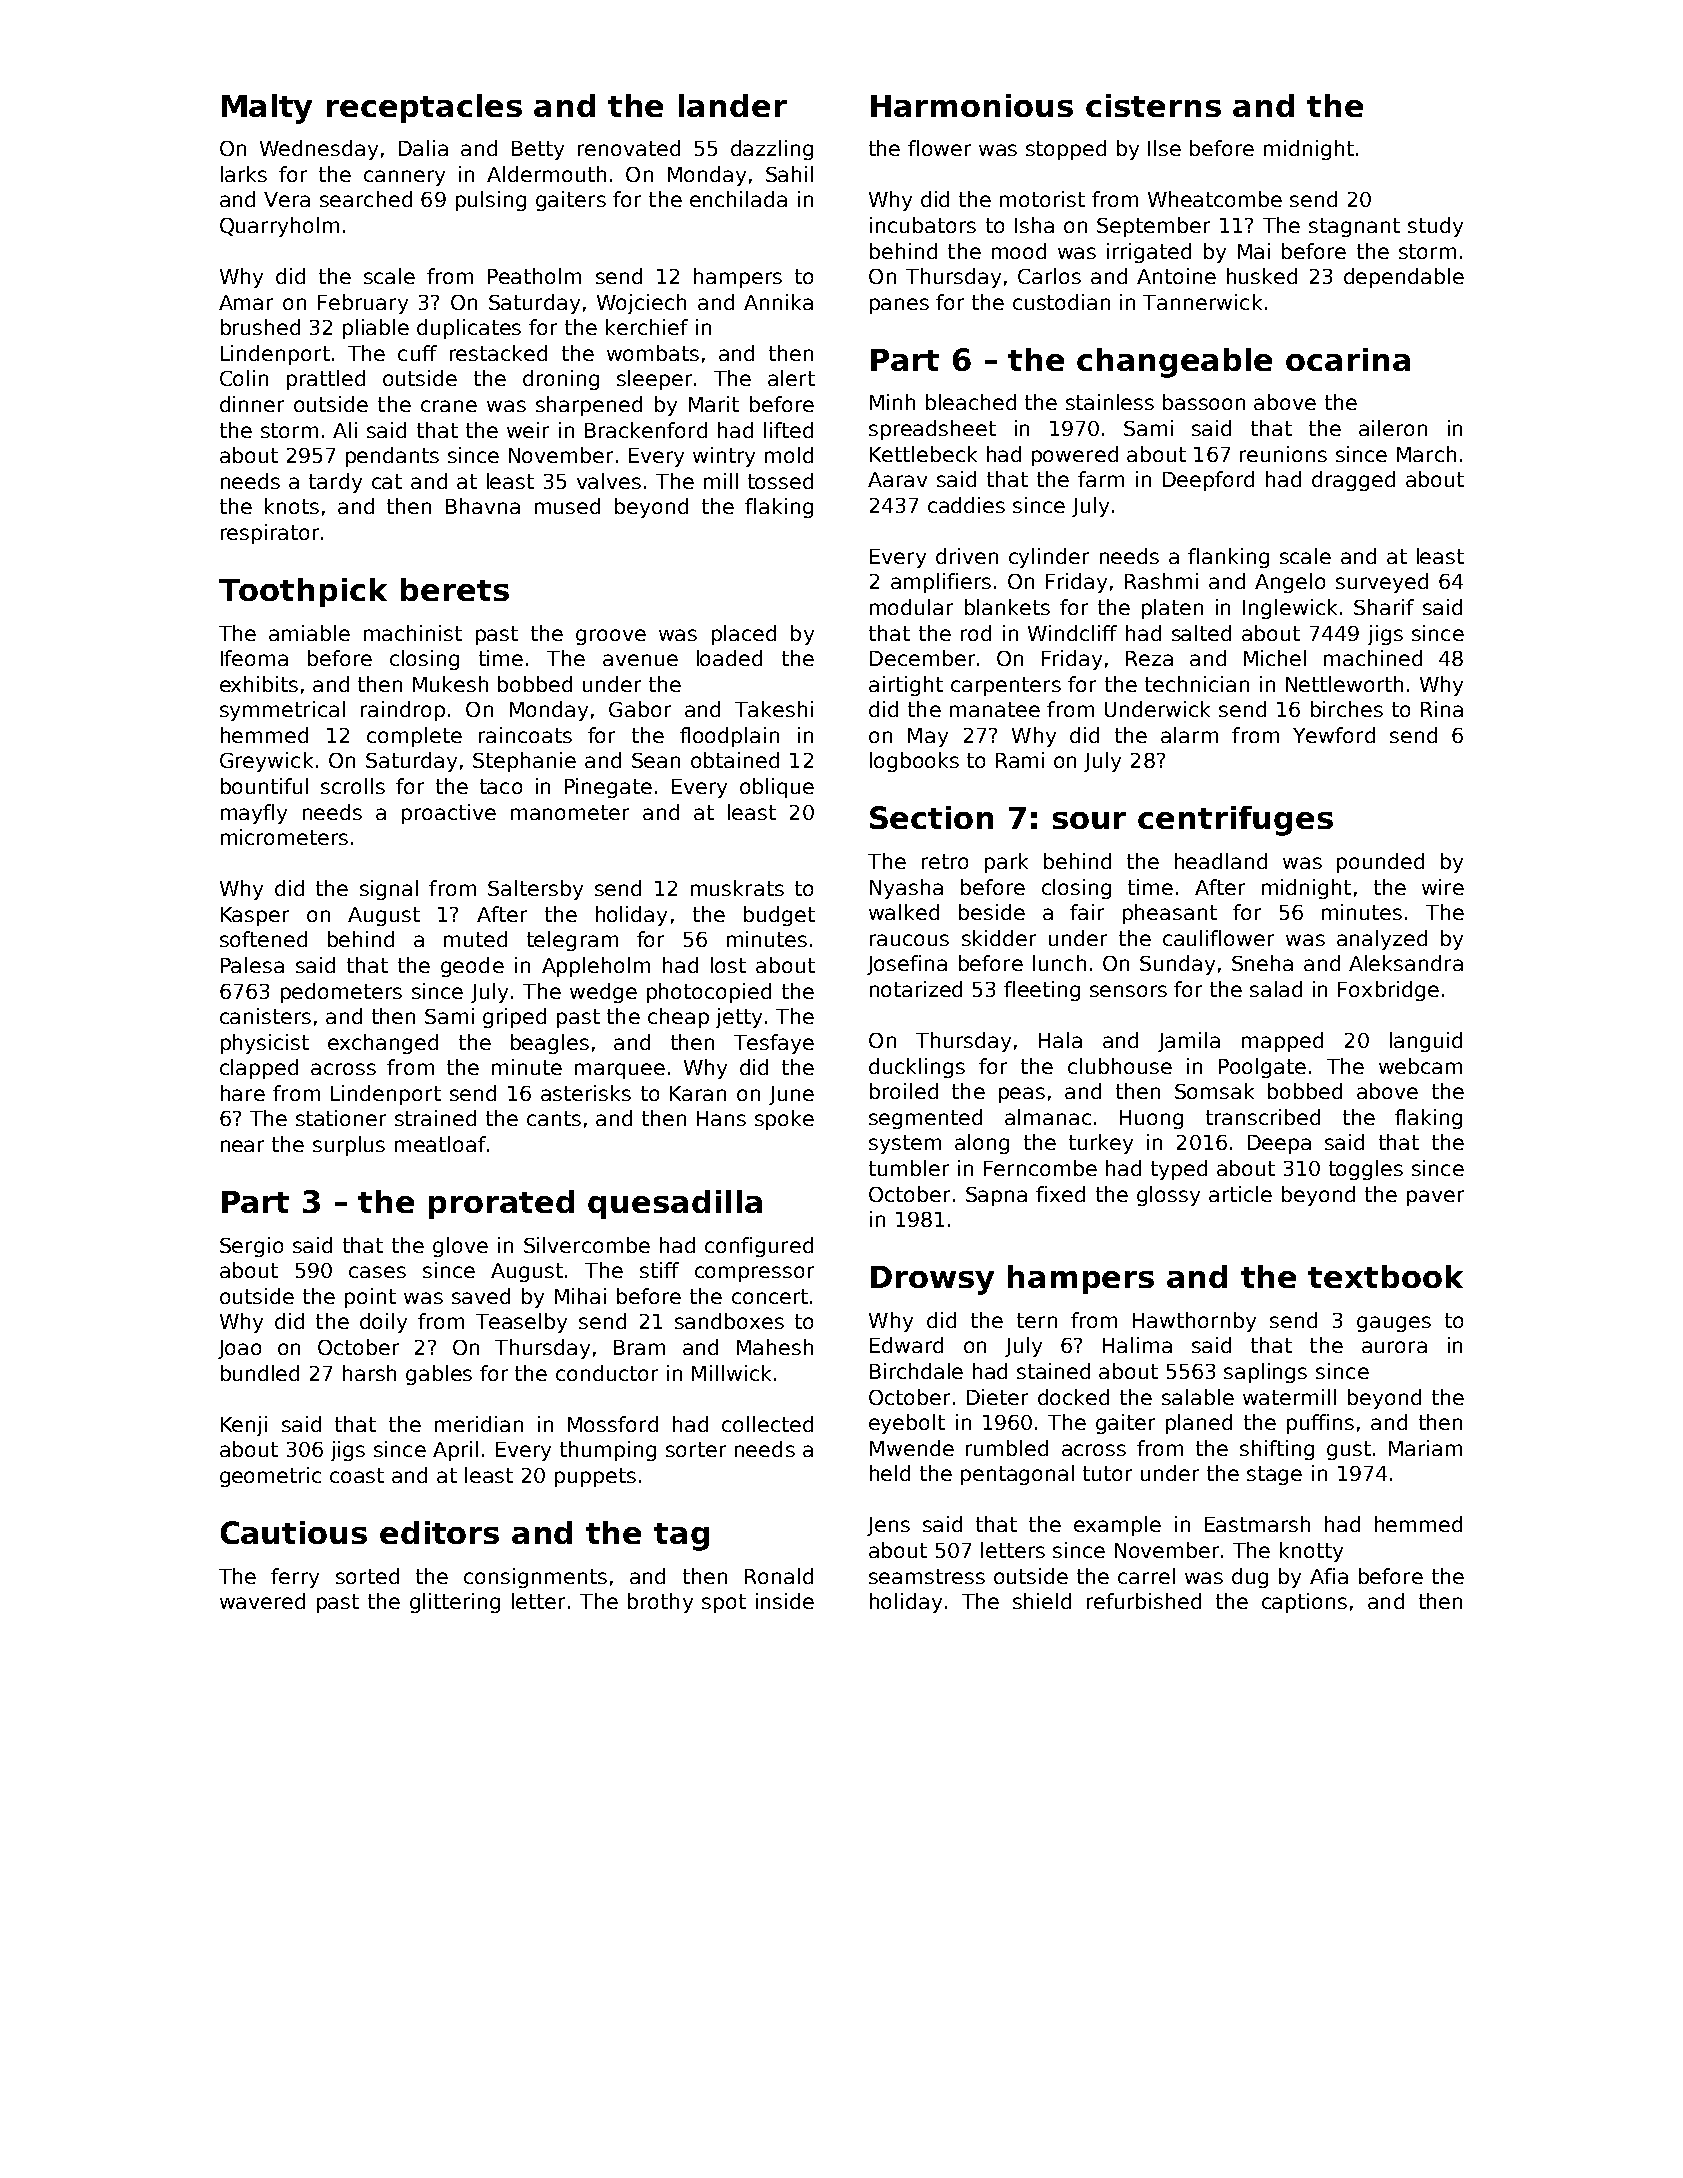 This image has height=2178, width=1683. What do you see at coordinates (587, 1245) in the image?
I see `Silvercombe` at bounding box center [587, 1245].
